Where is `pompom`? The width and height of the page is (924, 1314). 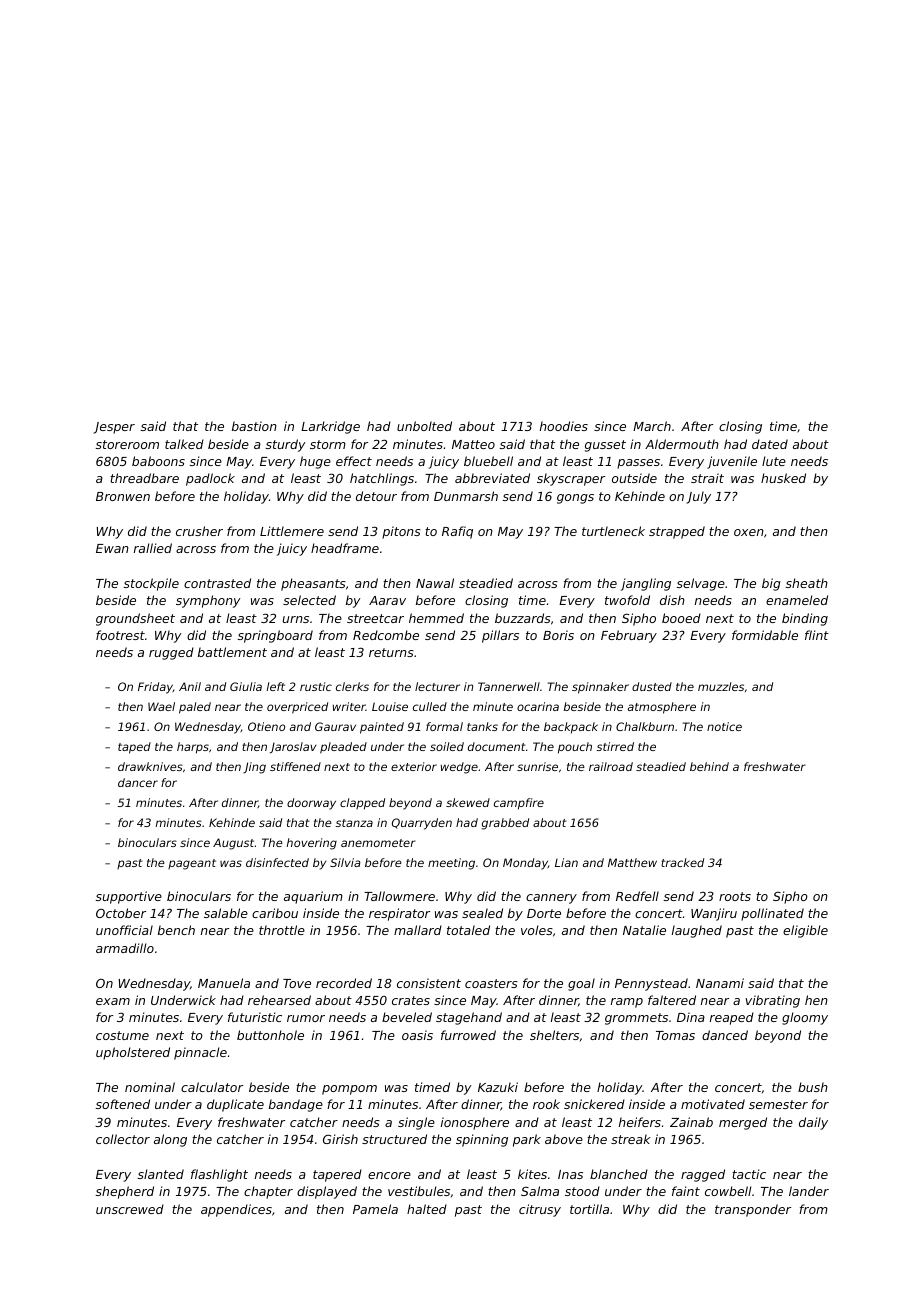
pompom is located at coordinates (349, 1090).
